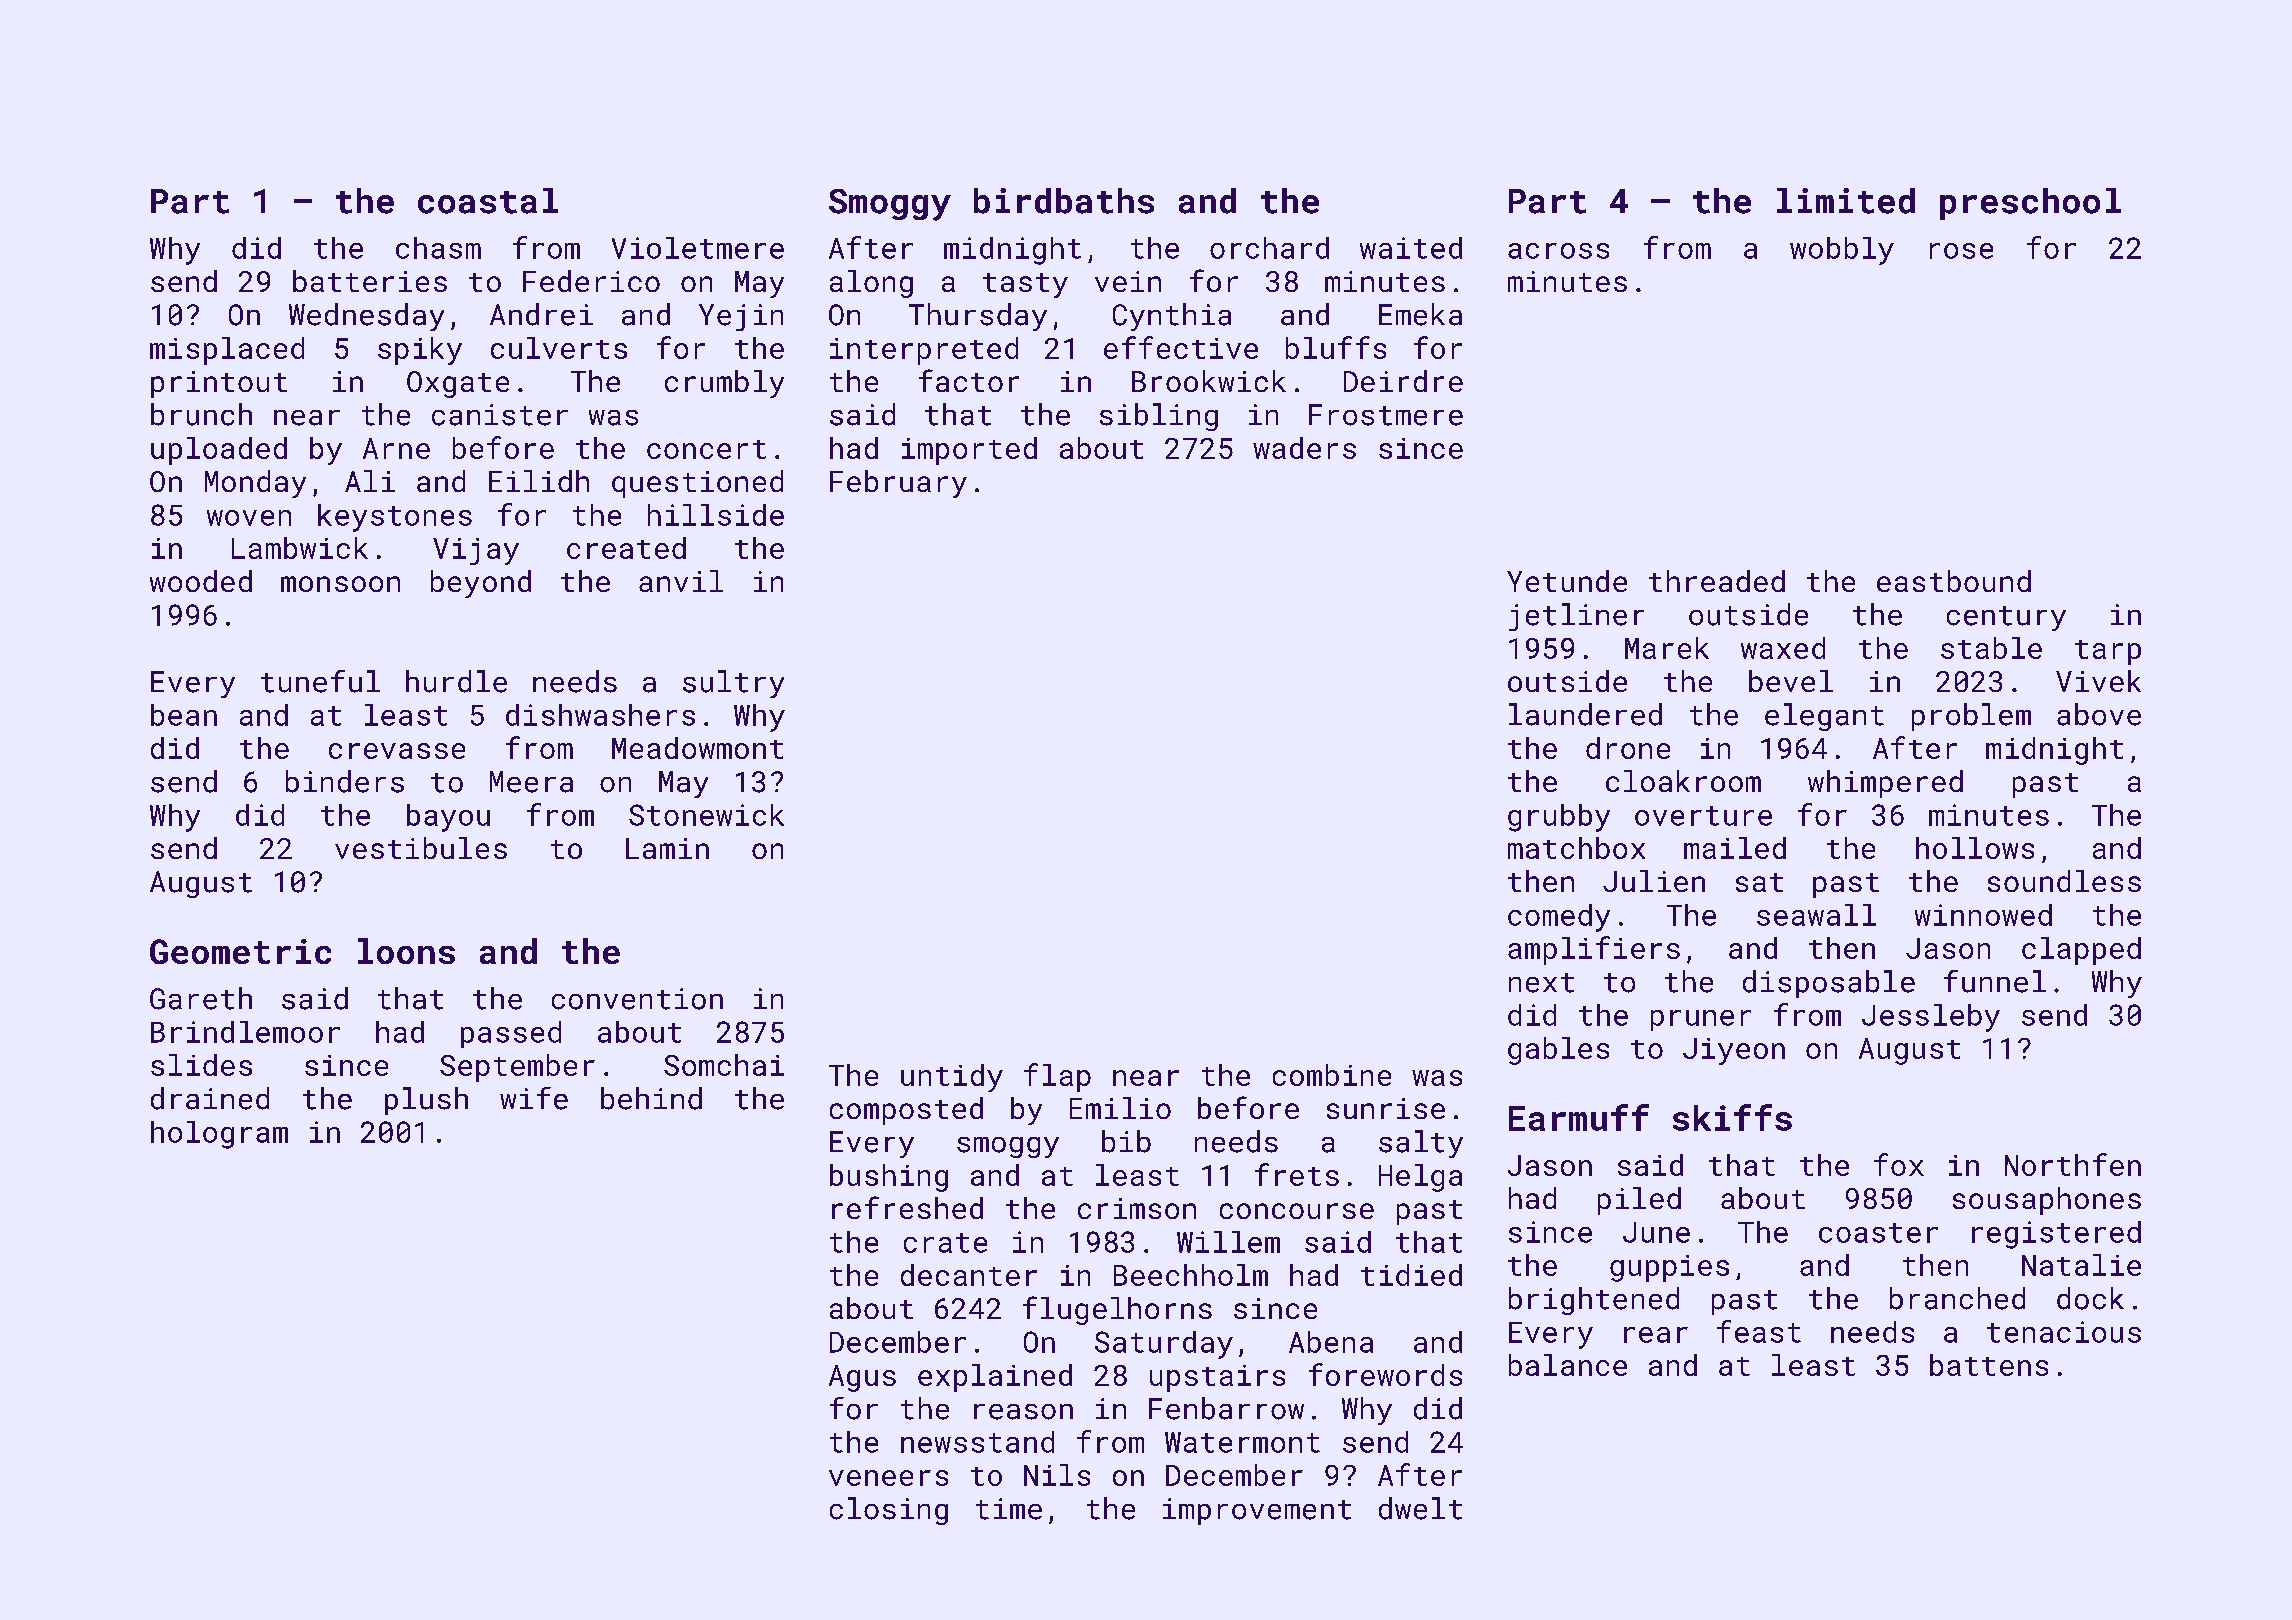 This page has height=1620, width=2292. I want to click on Agus, so click(862, 1378).
